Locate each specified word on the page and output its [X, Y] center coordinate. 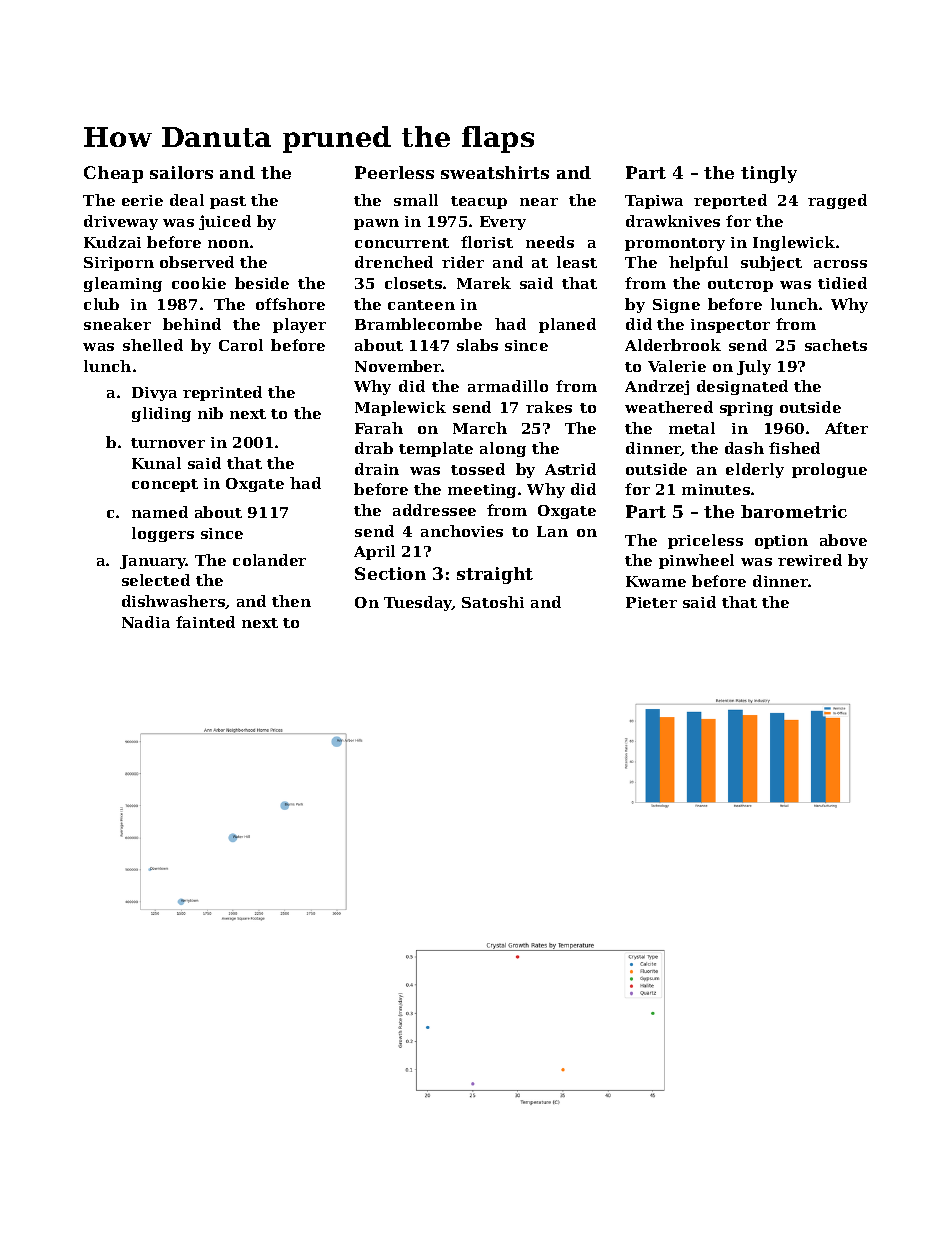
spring [746, 409]
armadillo [508, 386]
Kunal [156, 463]
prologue [829, 470]
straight [495, 575]
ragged [837, 201]
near [539, 202]
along [503, 449]
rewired [810, 560]
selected [156, 580]
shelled [153, 345]
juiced [225, 222]
